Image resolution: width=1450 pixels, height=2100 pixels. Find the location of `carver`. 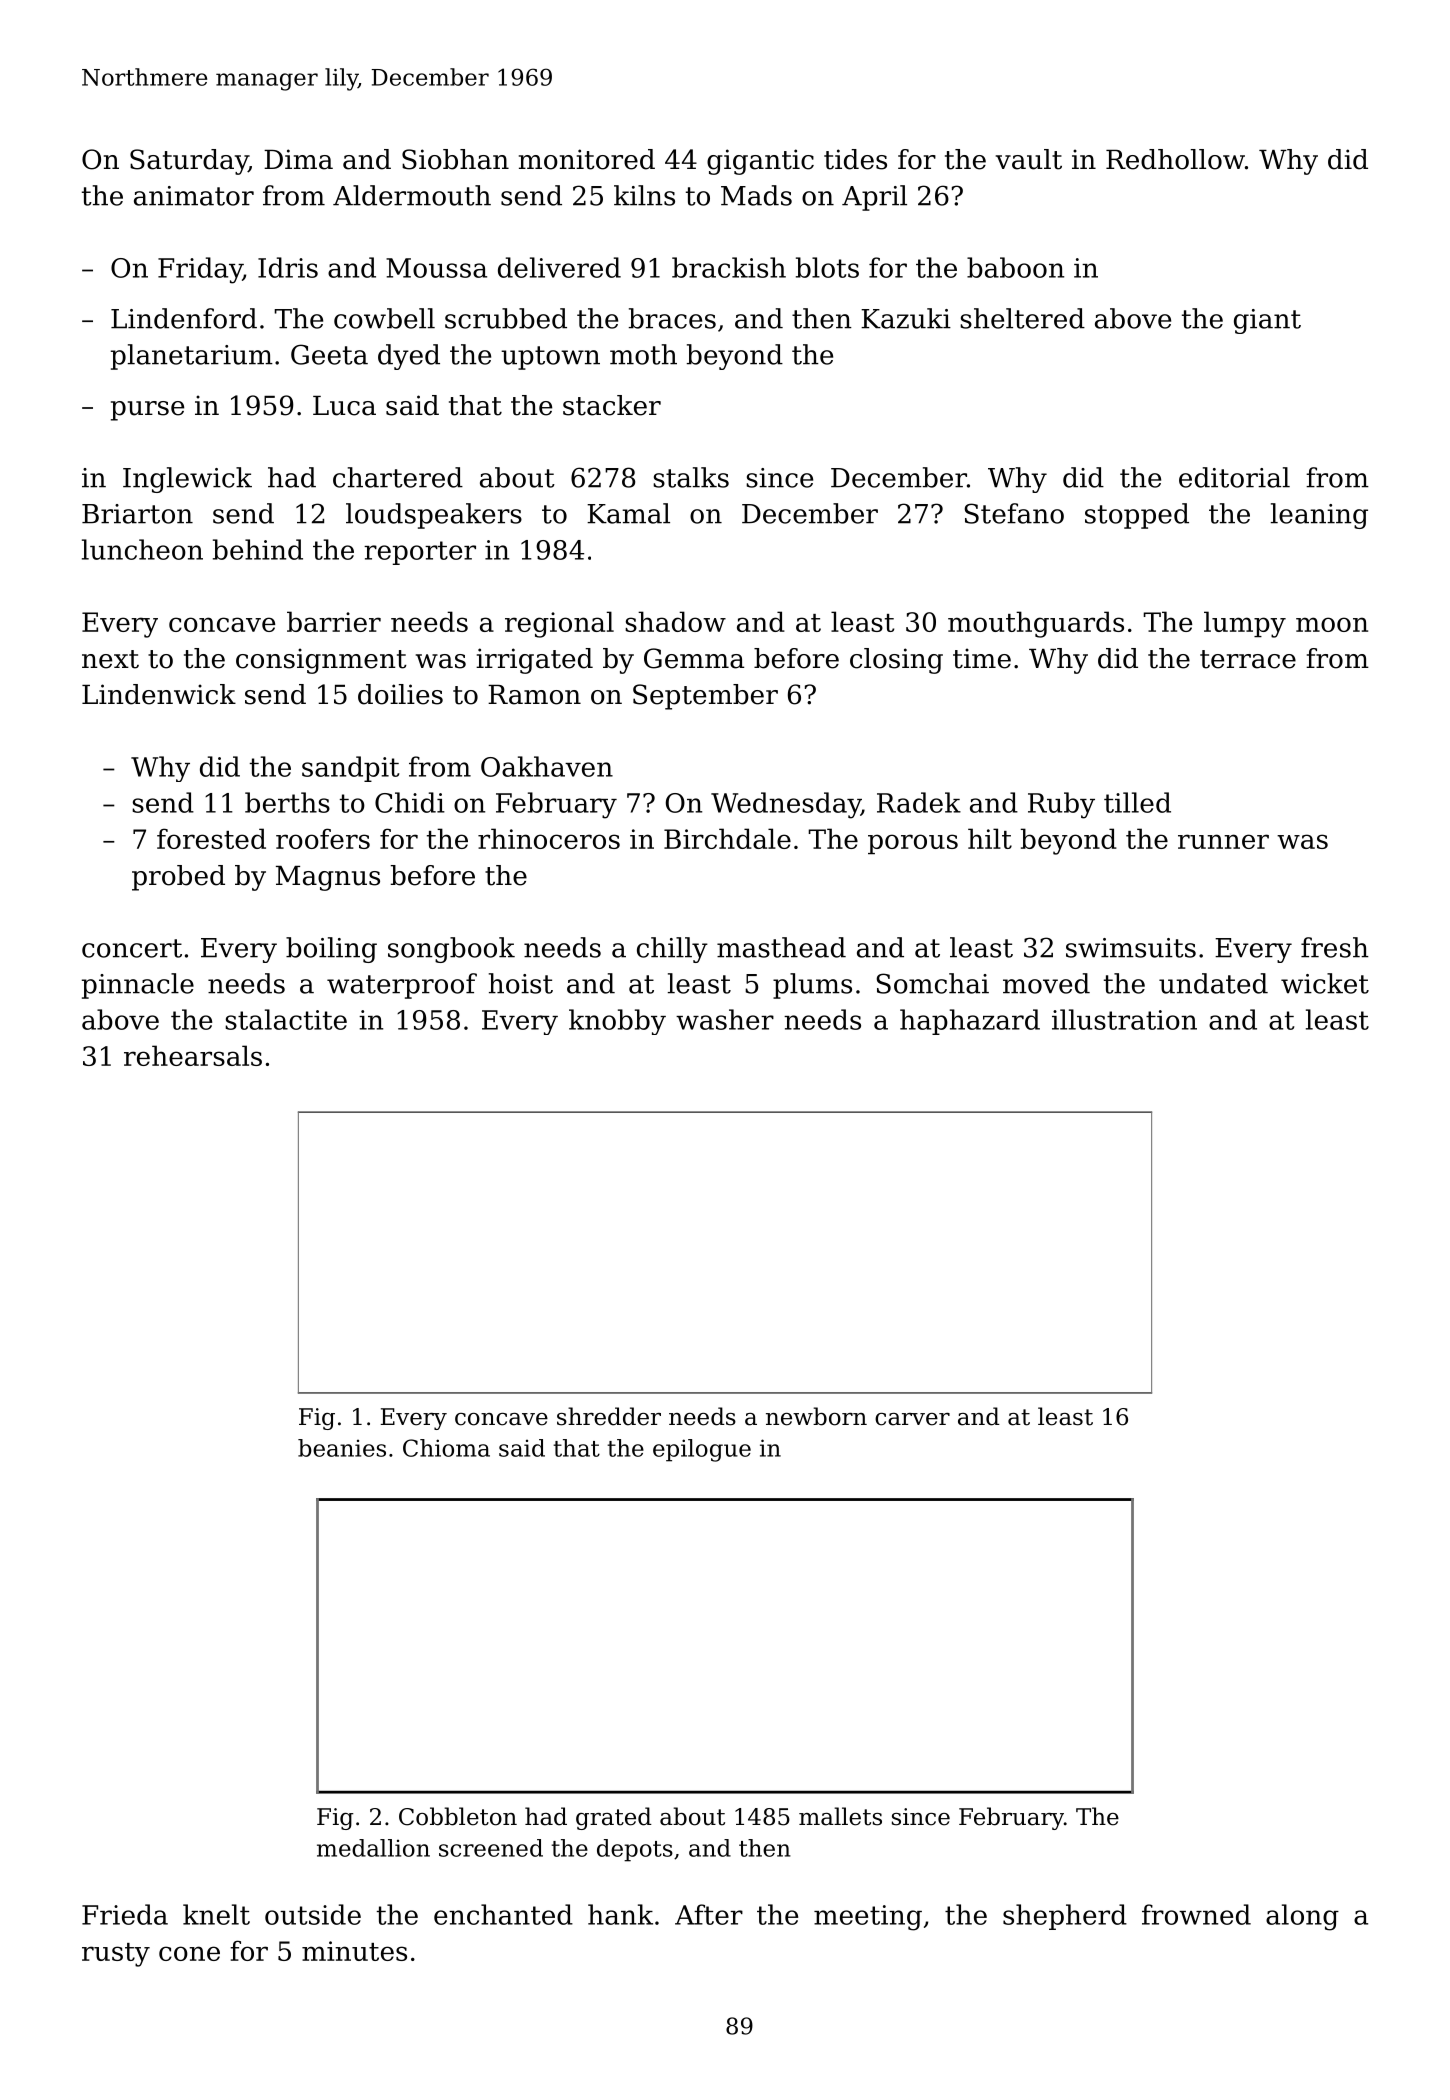

carver is located at coordinates (912, 1419).
